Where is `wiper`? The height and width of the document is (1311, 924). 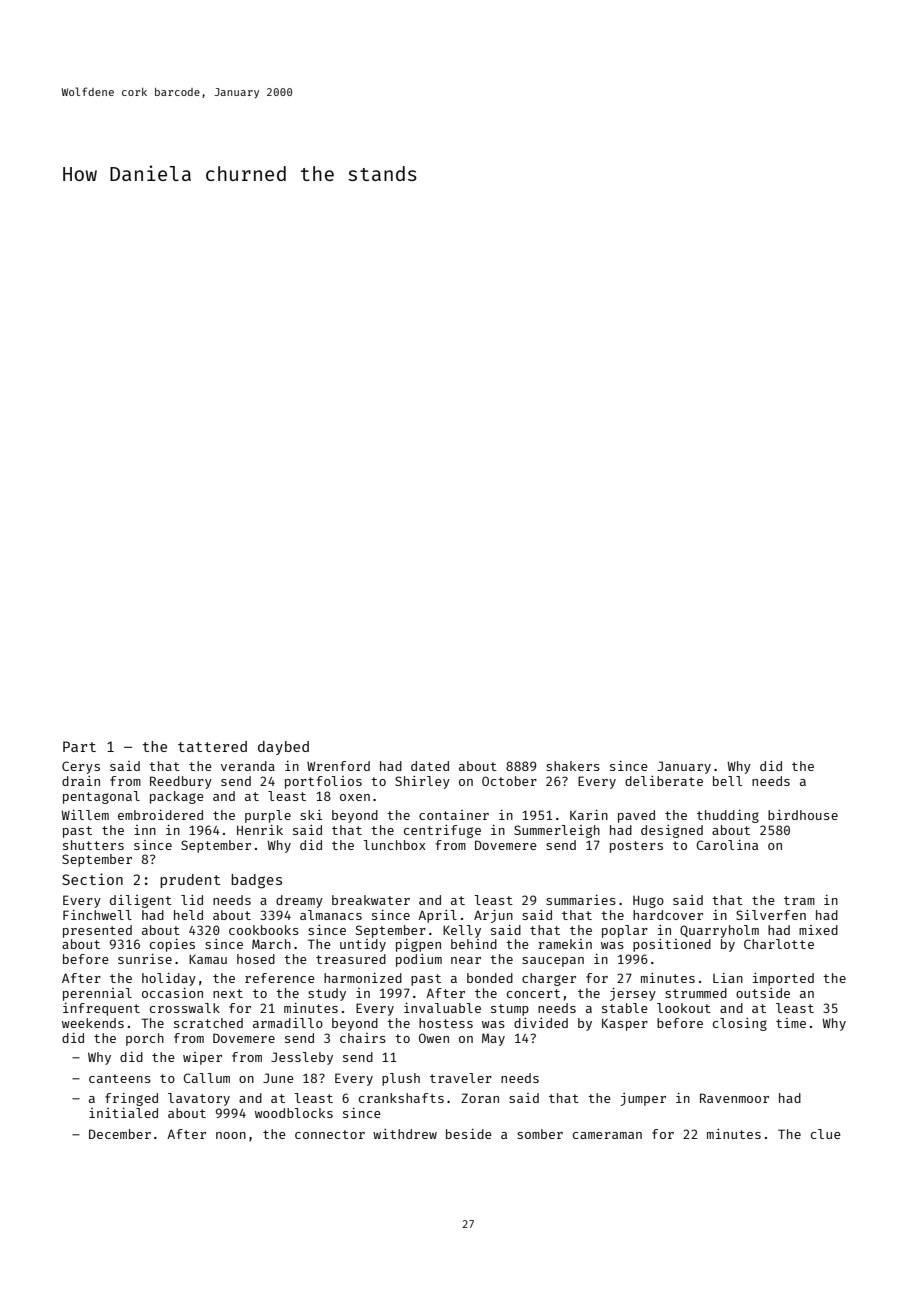
wiper is located at coordinates (202, 1058).
